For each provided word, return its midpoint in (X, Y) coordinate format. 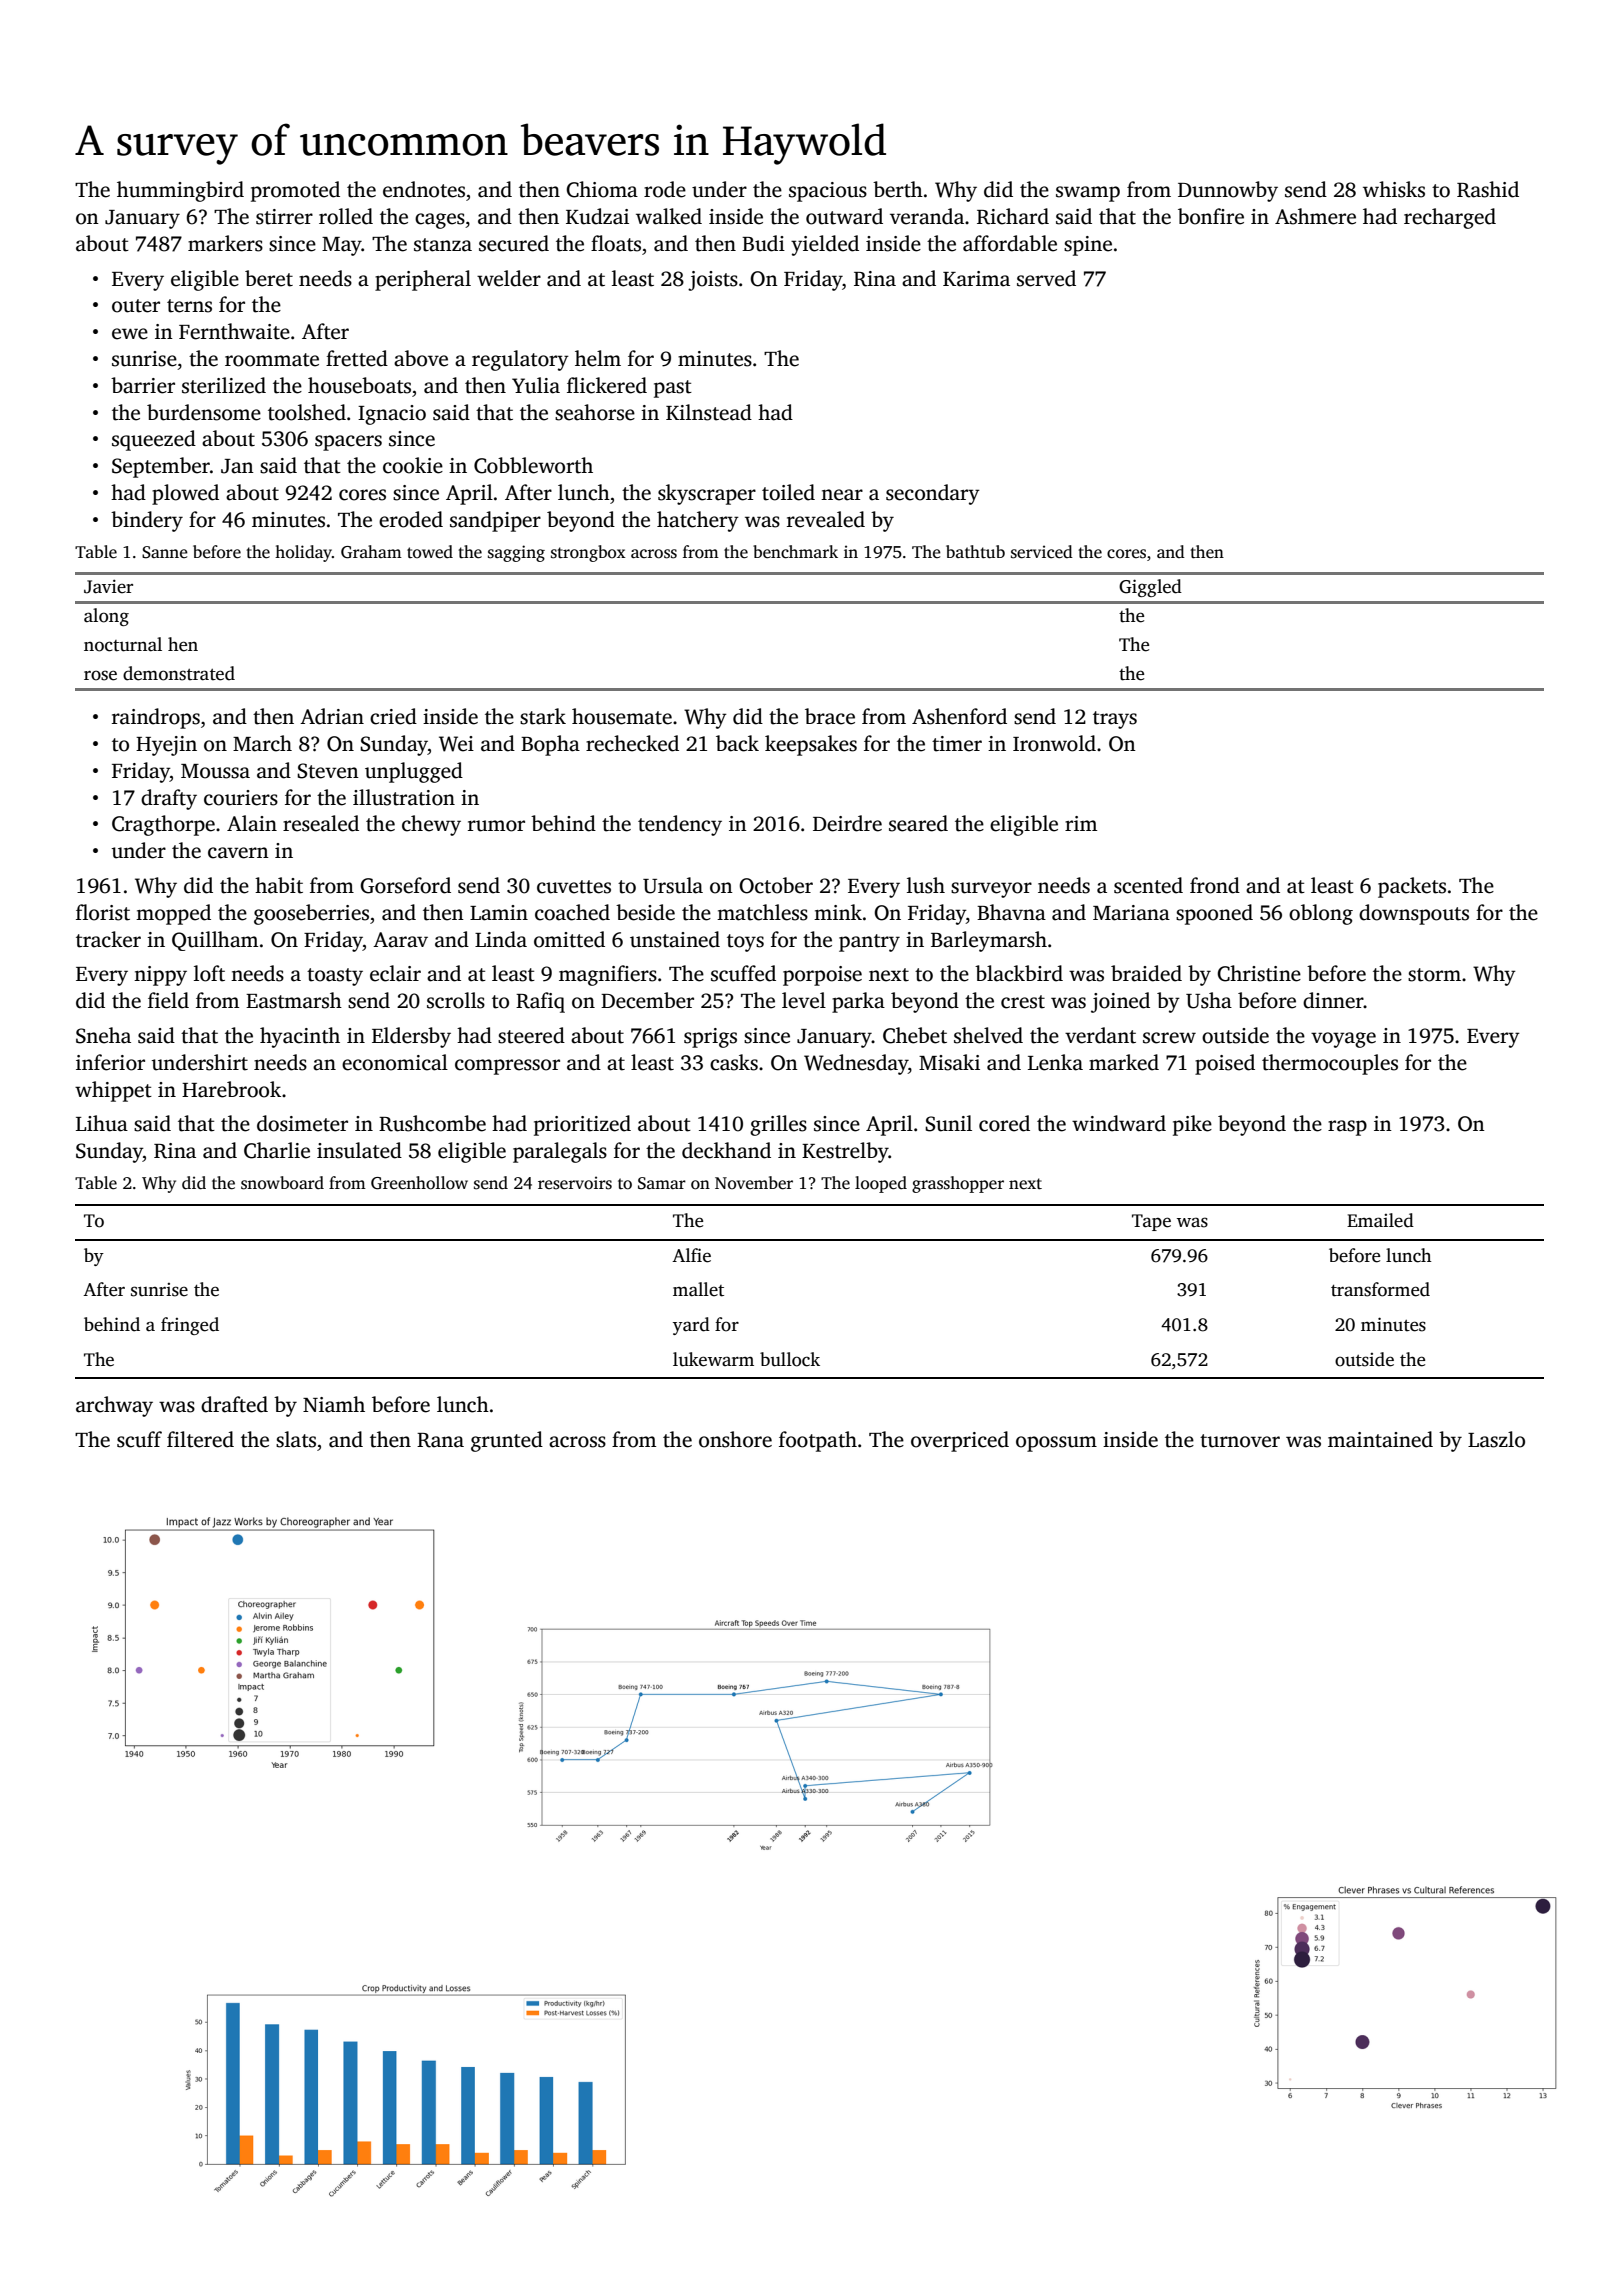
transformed (1380, 1289)
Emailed (1380, 1220)
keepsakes (811, 745)
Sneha (103, 1035)
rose (100, 675)
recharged (1450, 218)
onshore (735, 1439)
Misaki (949, 1062)
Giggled (1150, 588)
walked (669, 216)
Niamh (334, 1404)
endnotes (424, 189)
